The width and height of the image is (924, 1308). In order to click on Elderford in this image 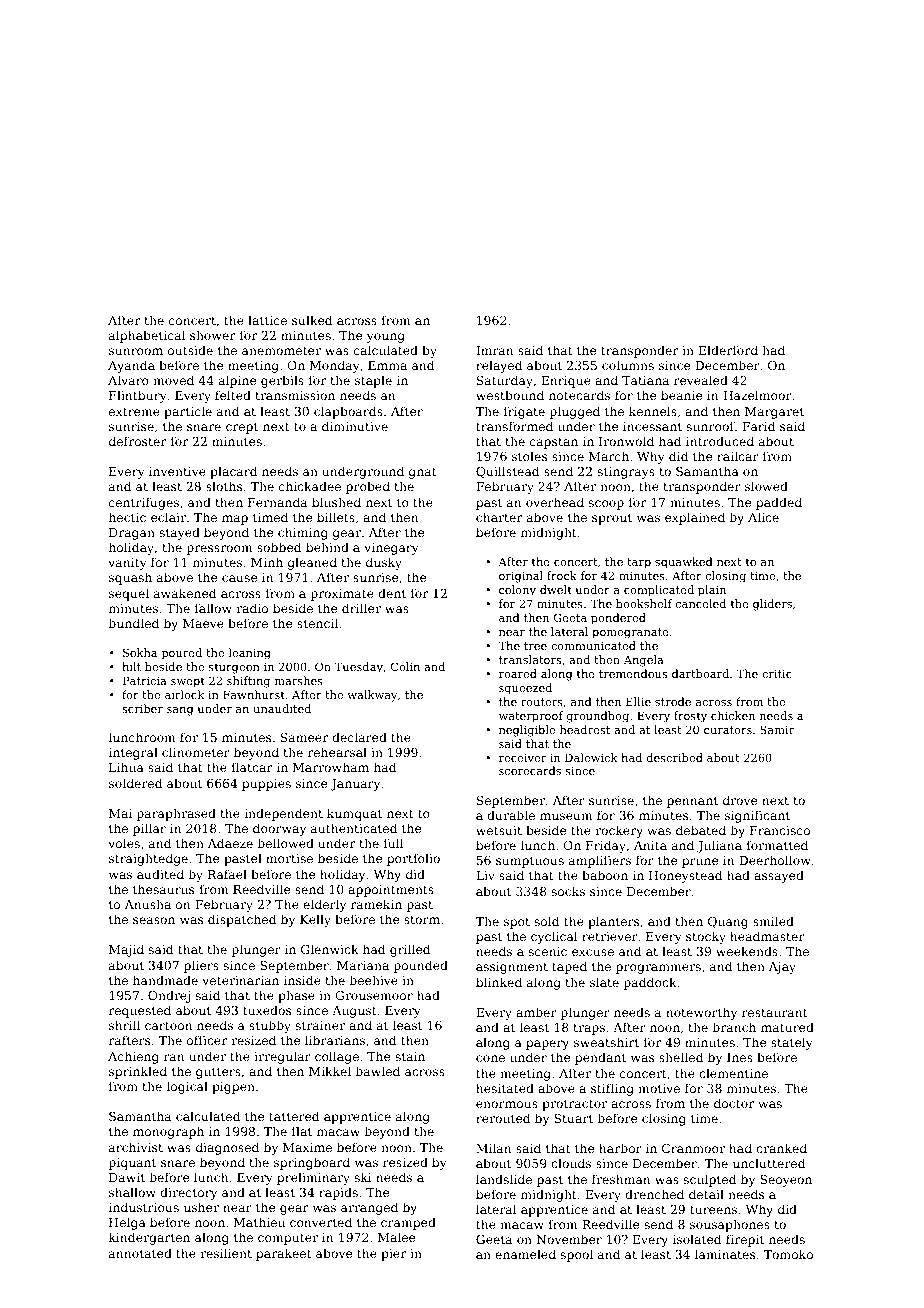, I will do `click(728, 350)`.
